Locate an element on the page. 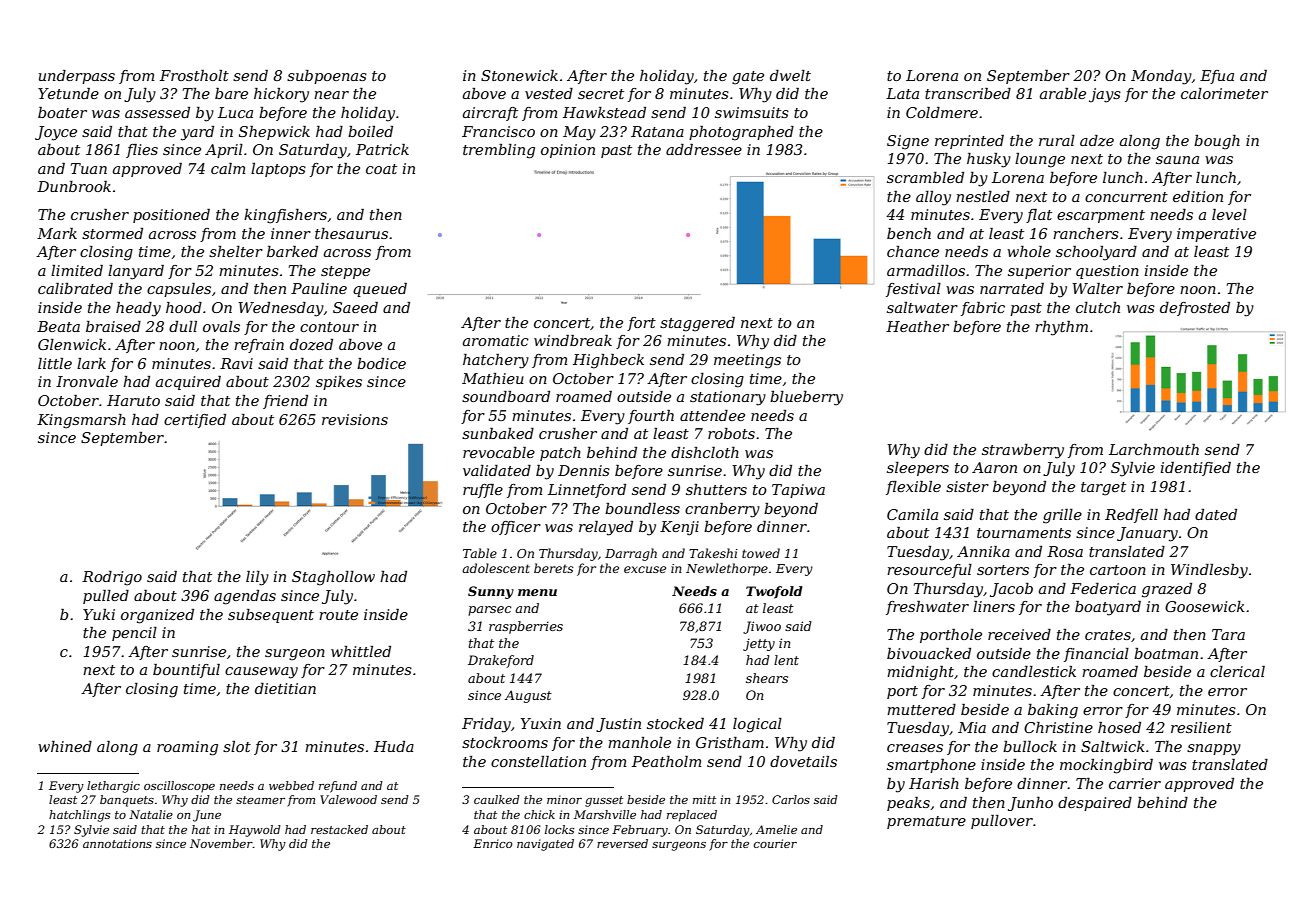 The image size is (1308, 924). strawberry is located at coordinates (1023, 451).
